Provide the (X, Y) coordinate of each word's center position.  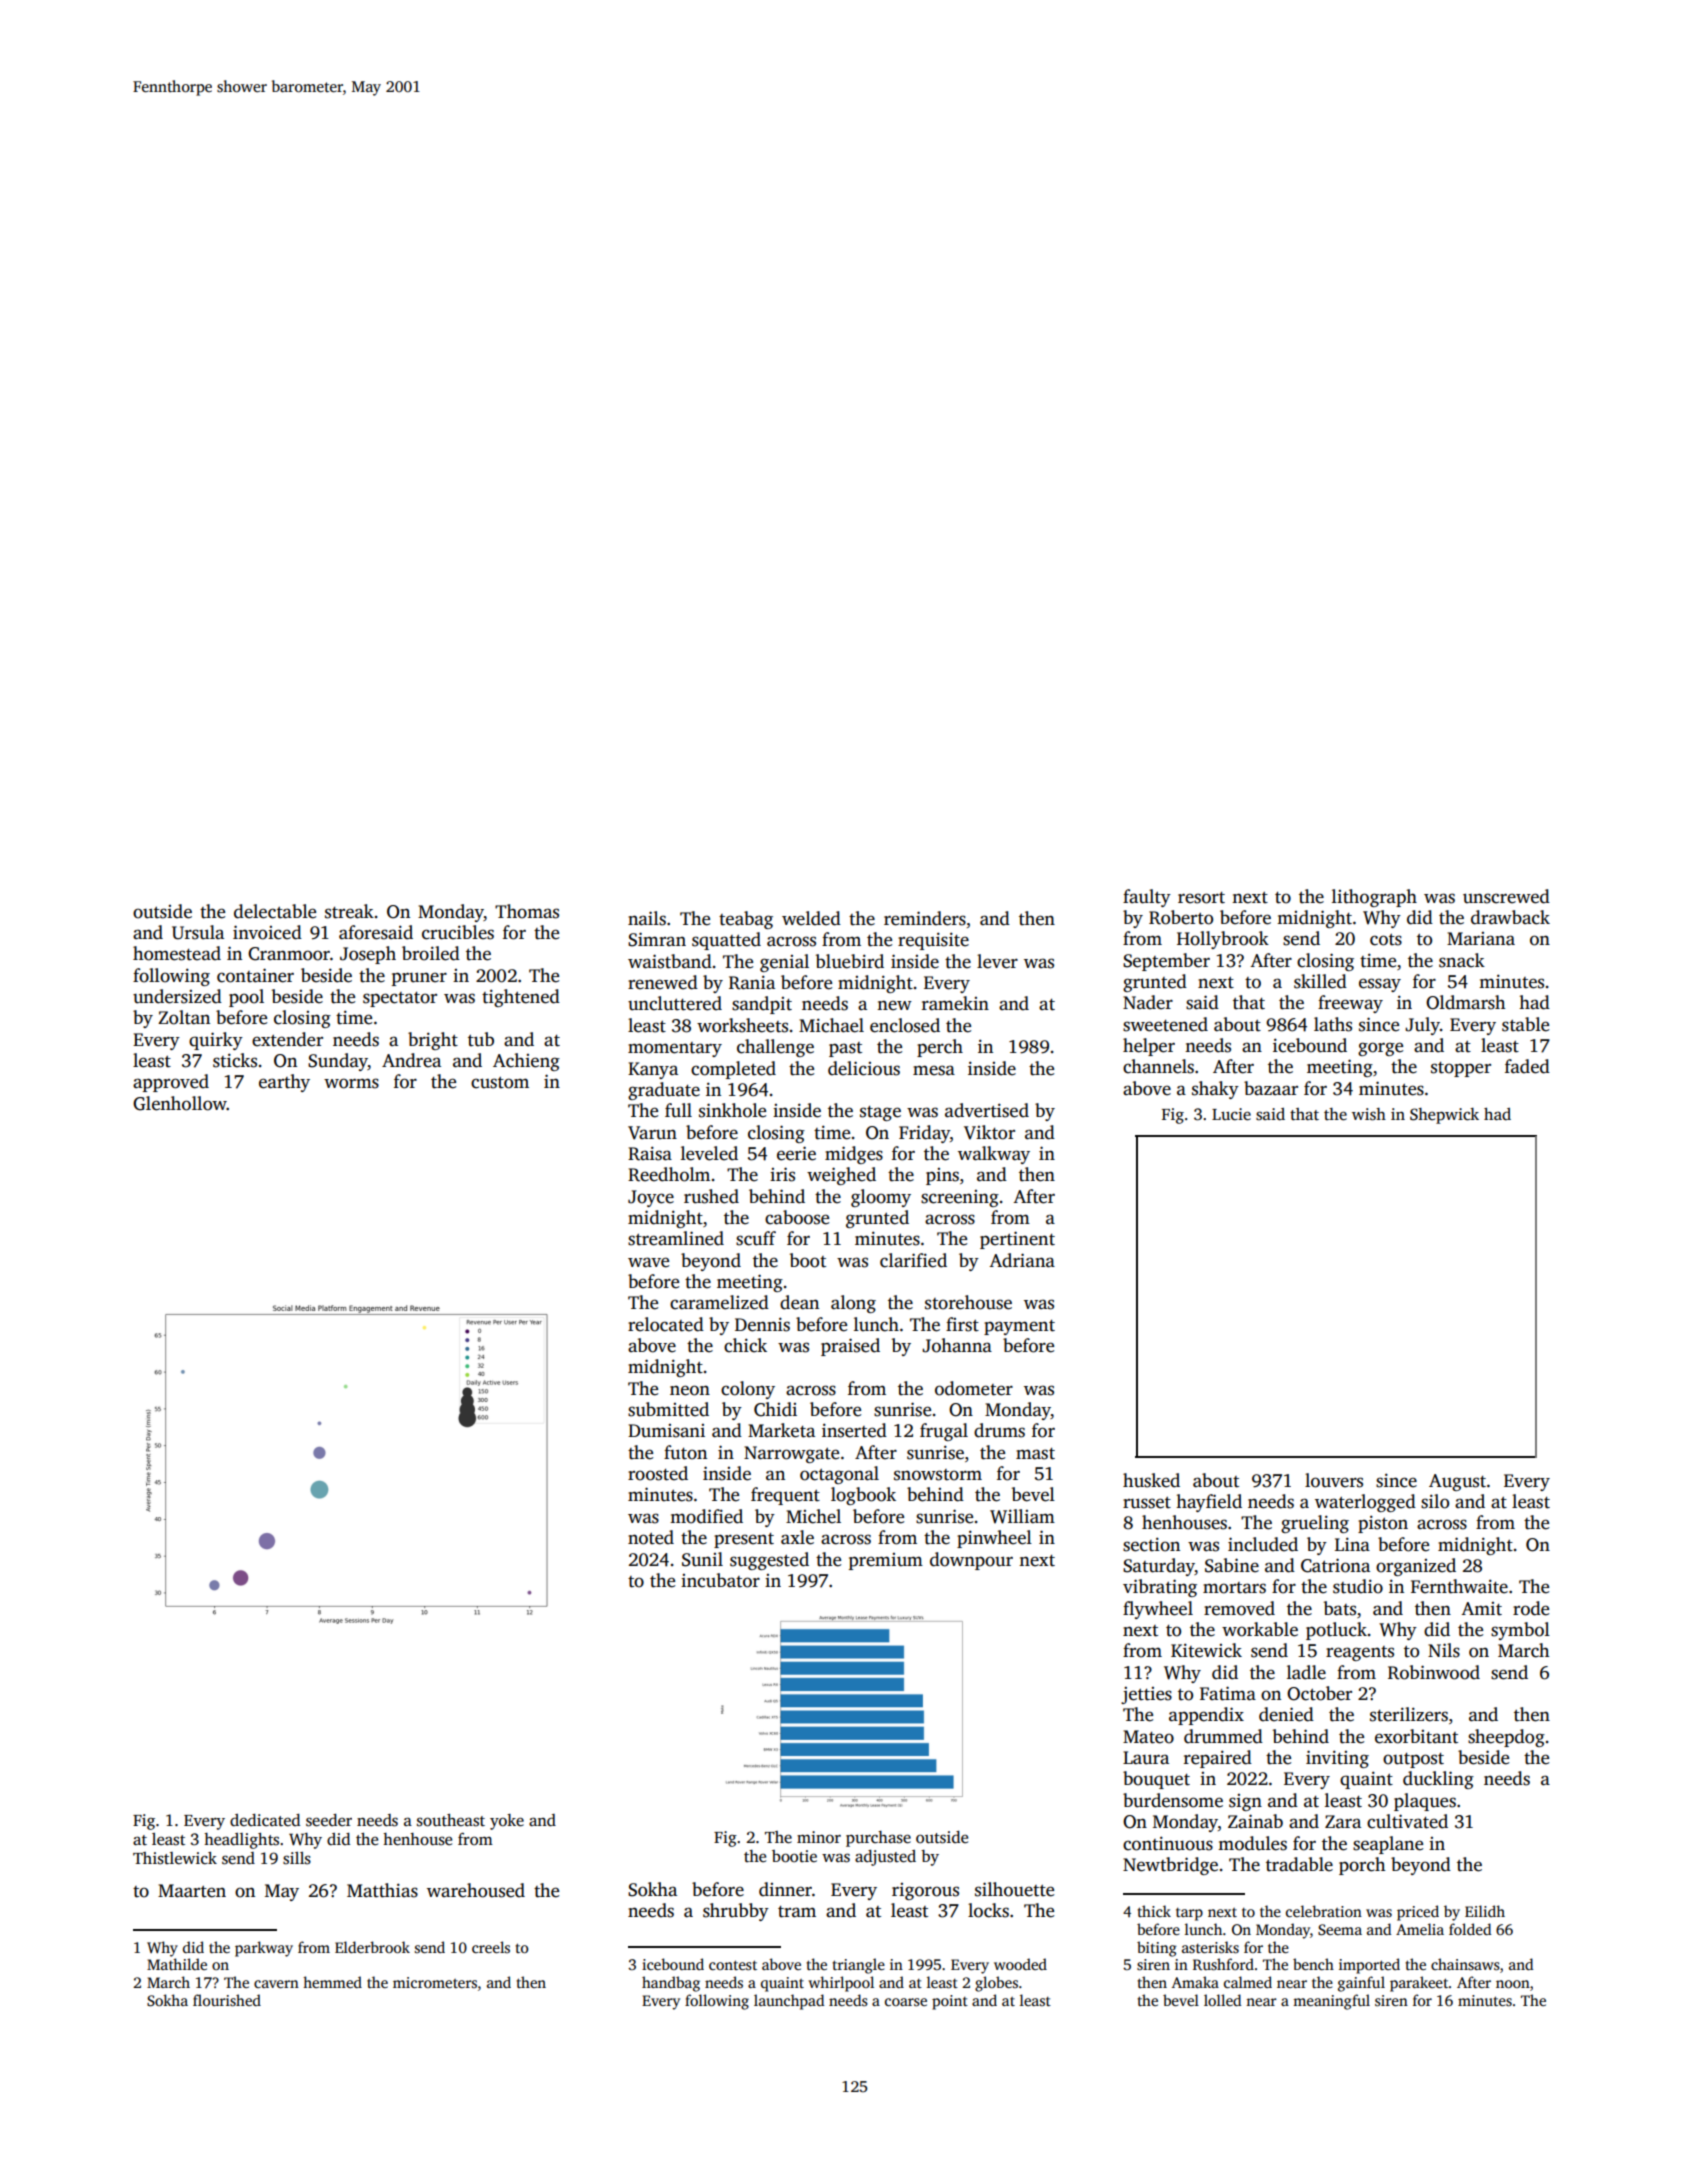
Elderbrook (372, 1947)
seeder (329, 1820)
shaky (1215, 1090)
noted (651, 1537)
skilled (1320, 981)
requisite (933, 941)
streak (349, 911)
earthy (284, 1083)
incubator (720, 1580)
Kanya (653, 1070)
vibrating (1160, 1588)
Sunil (702, 1559)
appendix (1206, 1716)
